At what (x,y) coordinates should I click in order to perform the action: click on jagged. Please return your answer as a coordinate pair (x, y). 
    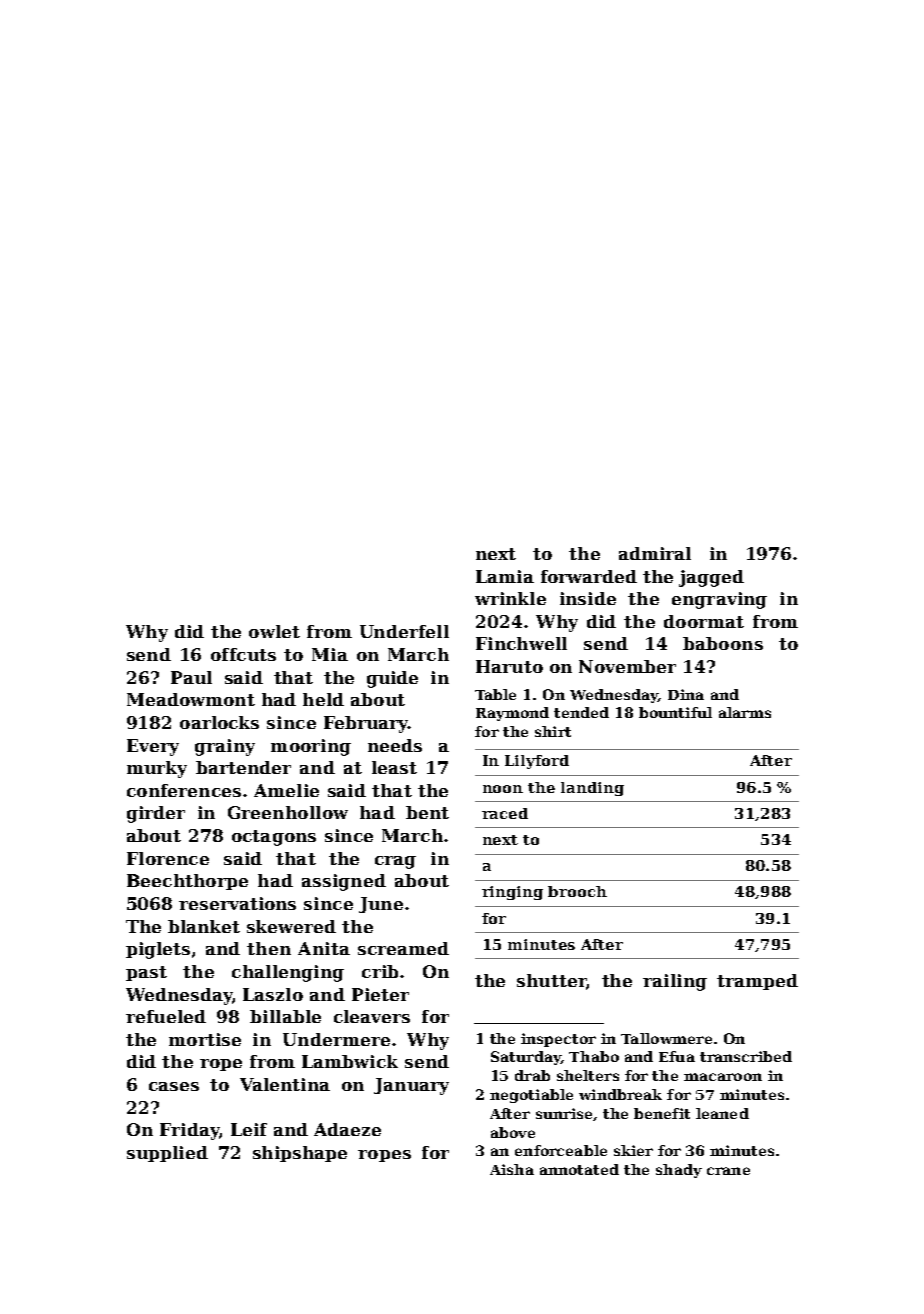
    Looking at the image, I should click on (711, 578).
